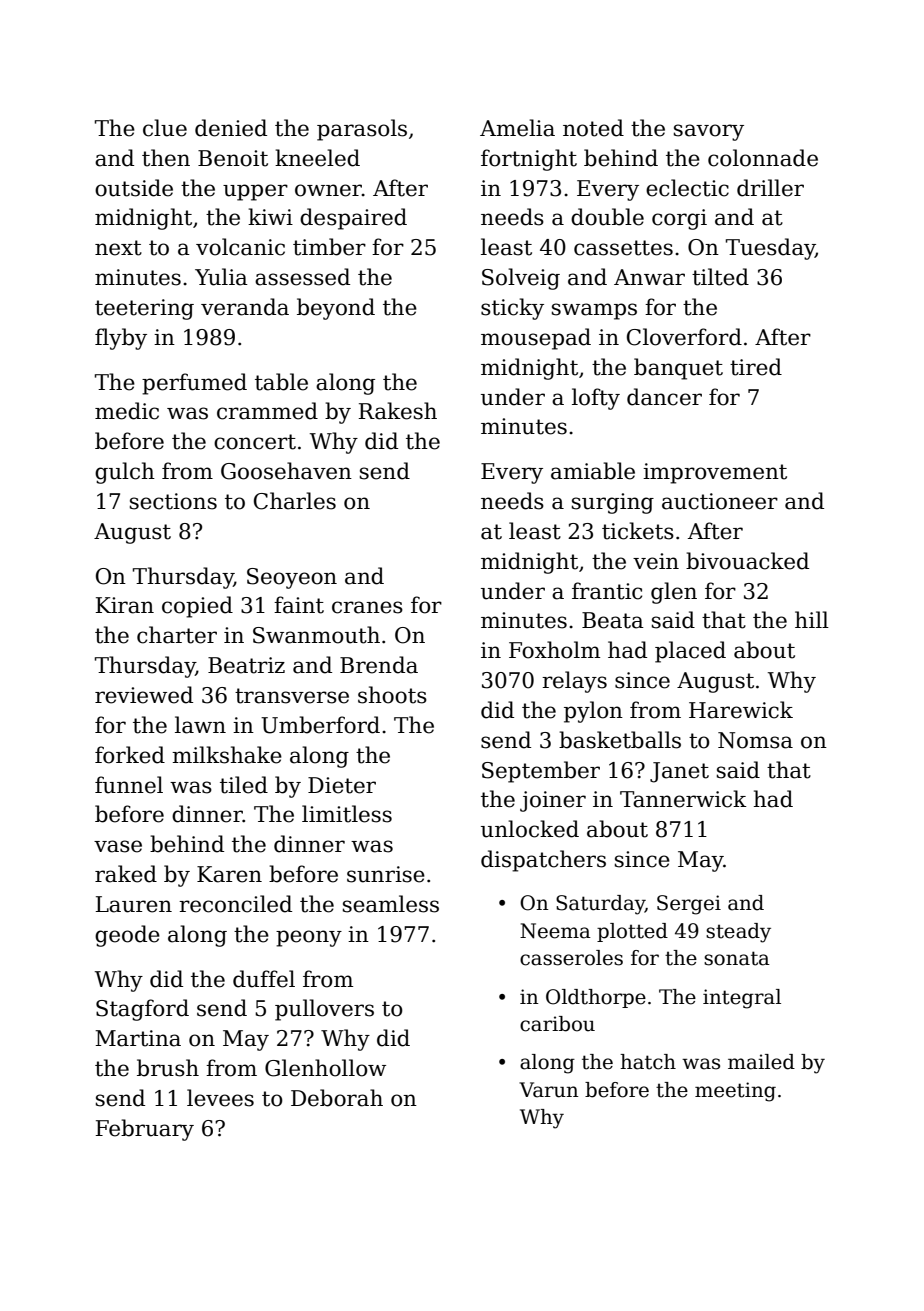 Image resolution: width=924 pixels, height=1311 pixels. Describe the element at coordinates (362, 130) in the document. I see `parasols` at that location.
